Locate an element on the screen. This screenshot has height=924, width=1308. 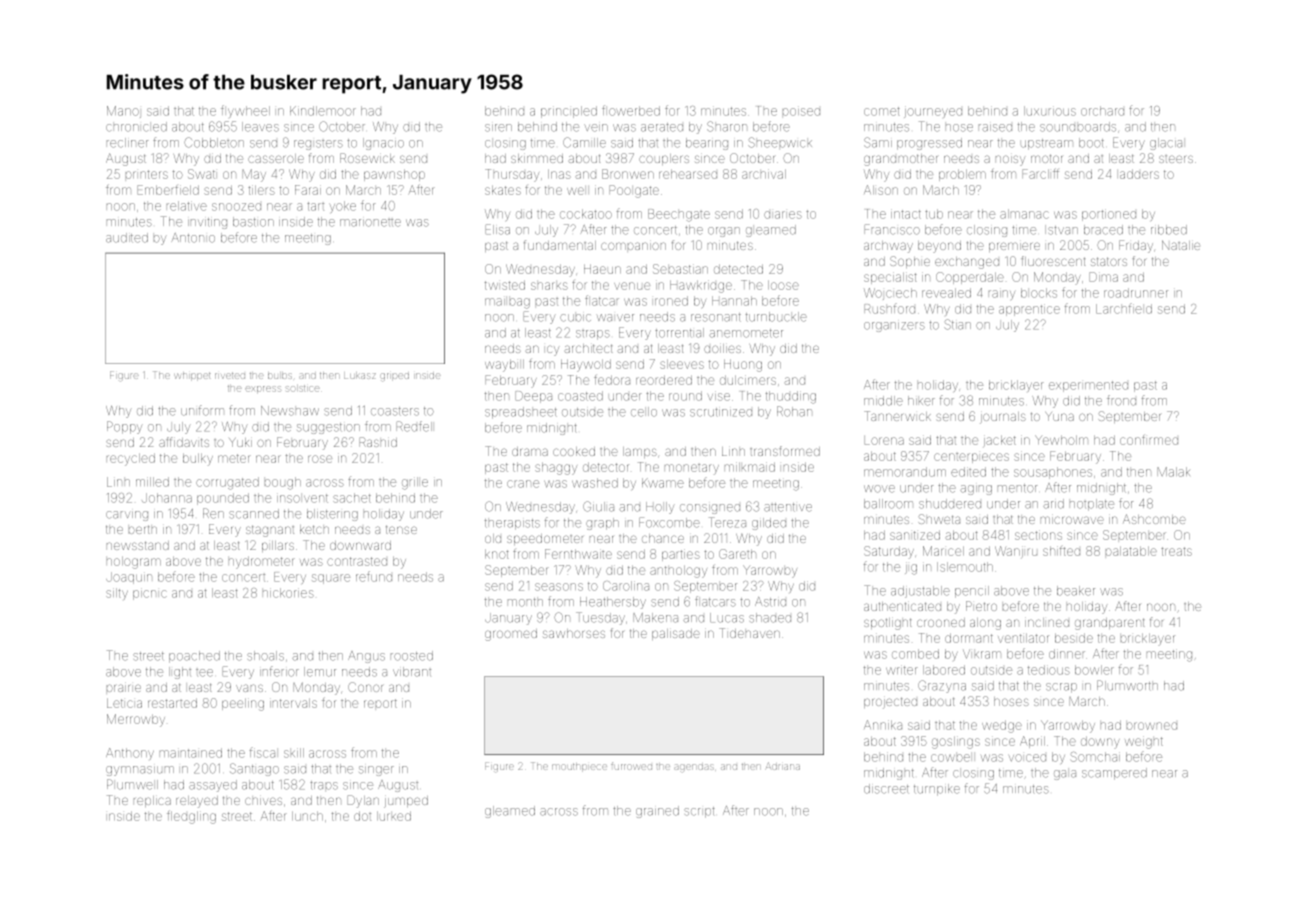
Rohan is located at coordinates (794, 411).
